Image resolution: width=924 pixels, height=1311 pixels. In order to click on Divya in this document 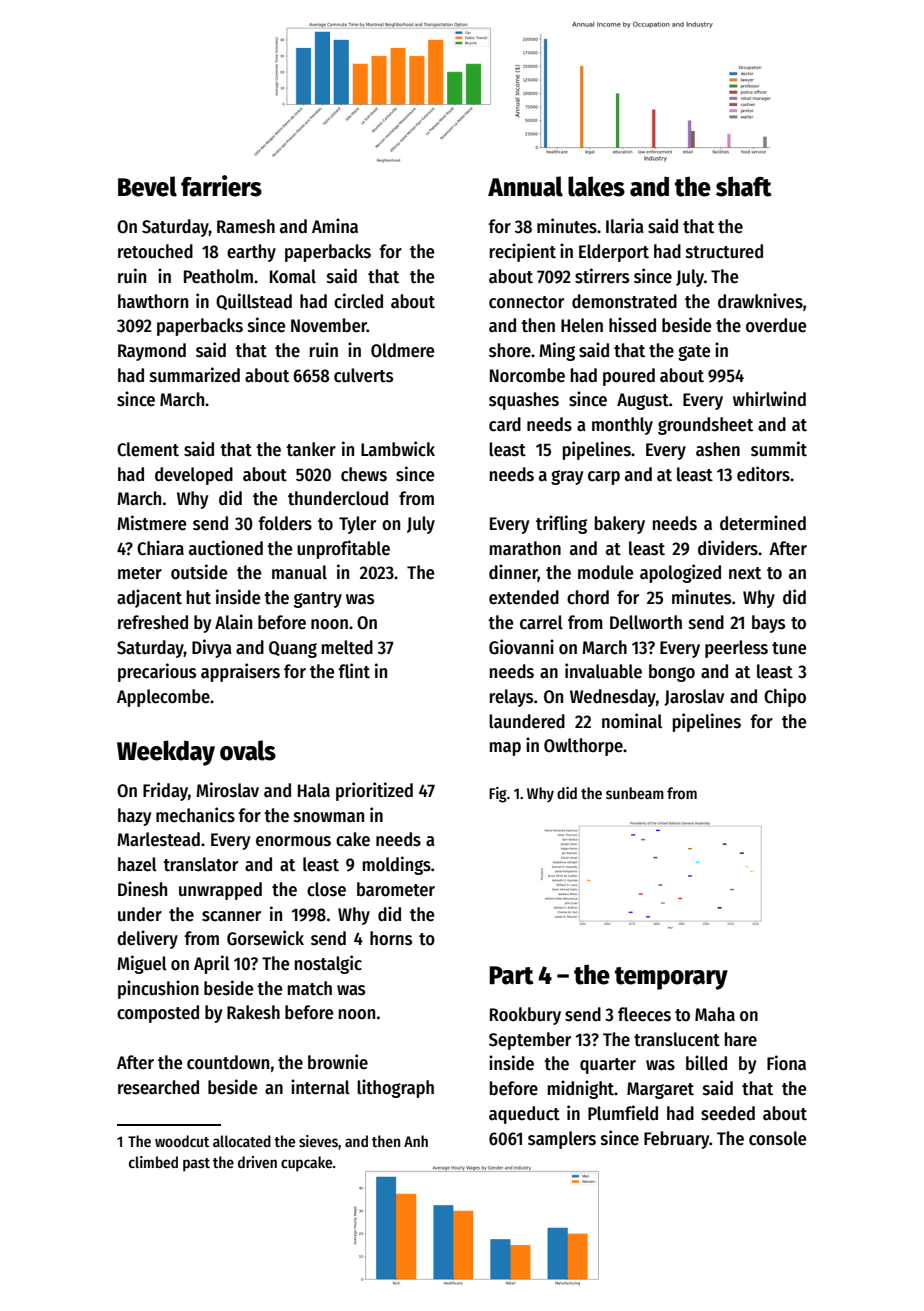, I will do `click(211, 648)`.
